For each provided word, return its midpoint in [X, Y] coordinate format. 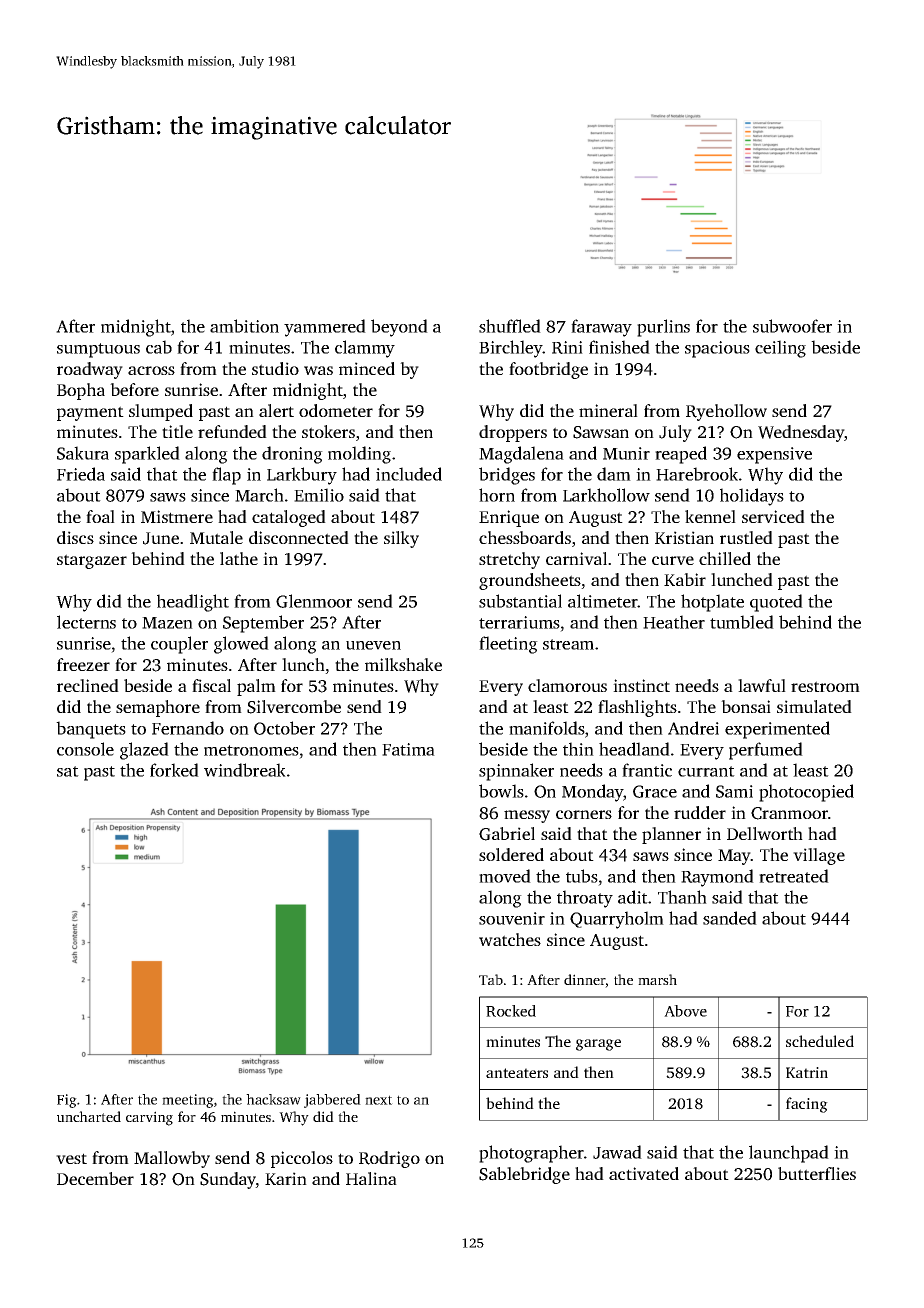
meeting [188, 1101]
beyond [399, 328]
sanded [730, 918]
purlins [663, 328]
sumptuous [98, 350]
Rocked [511, 1011]
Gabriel [507, 834]
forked [174, 770]
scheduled [820, 1041]
